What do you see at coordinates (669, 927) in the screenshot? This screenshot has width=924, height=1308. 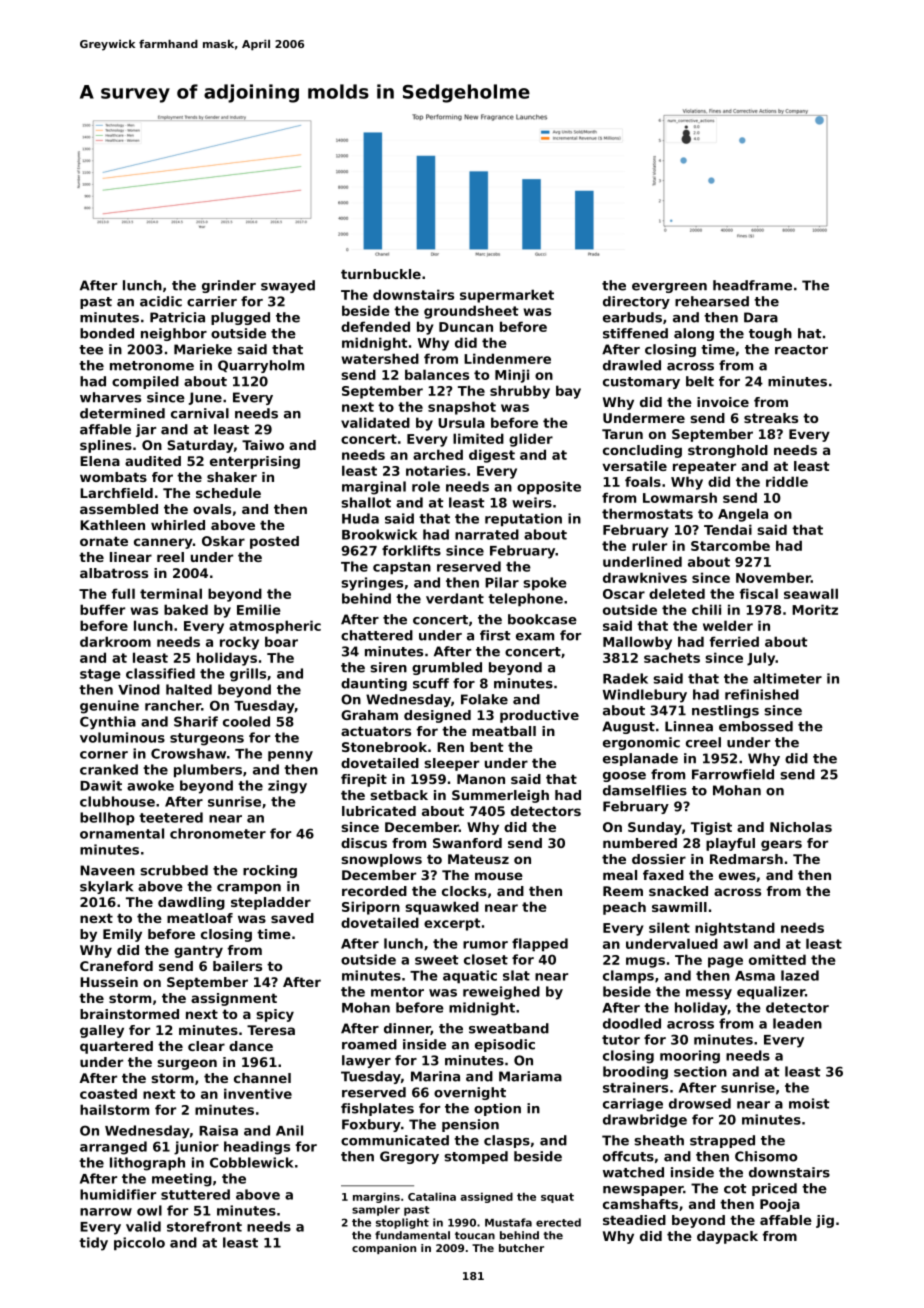 I see `silent` at bounding box center [669, 927].
